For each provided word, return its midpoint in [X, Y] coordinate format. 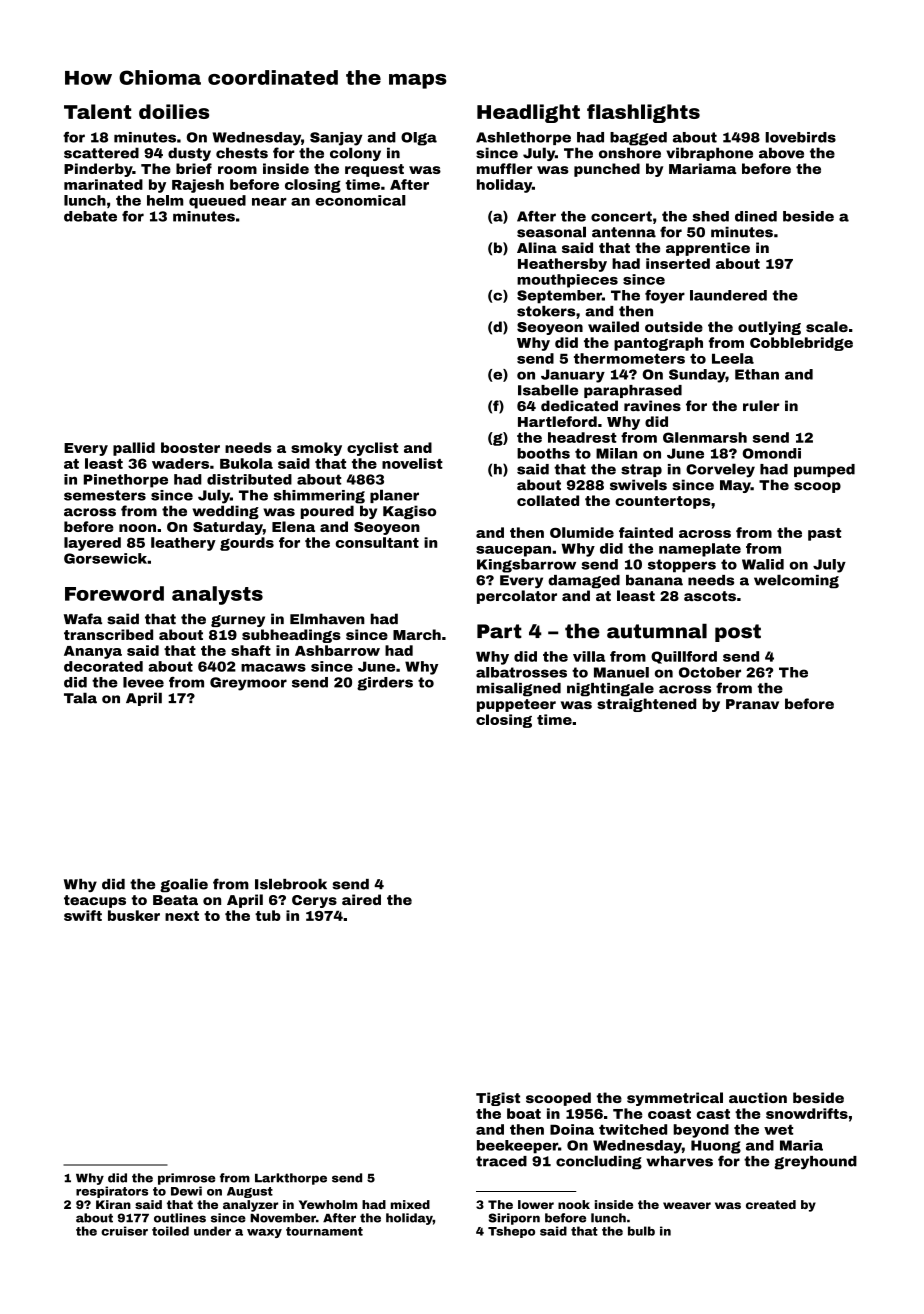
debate [90, 216]
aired [361, 899]
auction [758, 1097]
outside [674, 326]
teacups [95, 901]
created [771, 1204]
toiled [170, 1231]
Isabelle [548, 390]
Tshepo [511, 1232]
